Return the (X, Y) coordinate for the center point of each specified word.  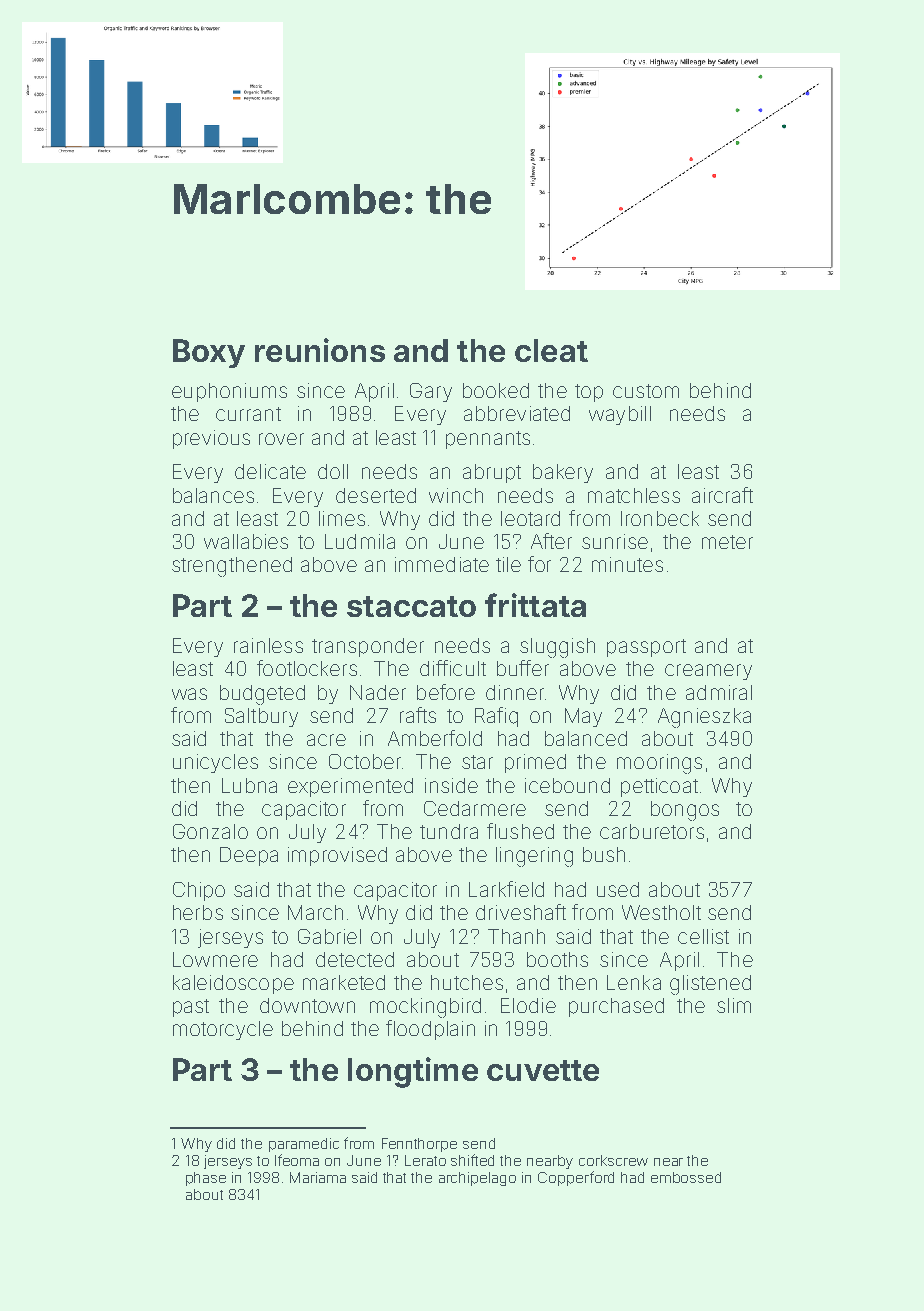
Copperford (576, 1178)
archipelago (477, 1179)
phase (206, 1179)
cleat (551, 350)
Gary (431, 392)
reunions (320, 350)
